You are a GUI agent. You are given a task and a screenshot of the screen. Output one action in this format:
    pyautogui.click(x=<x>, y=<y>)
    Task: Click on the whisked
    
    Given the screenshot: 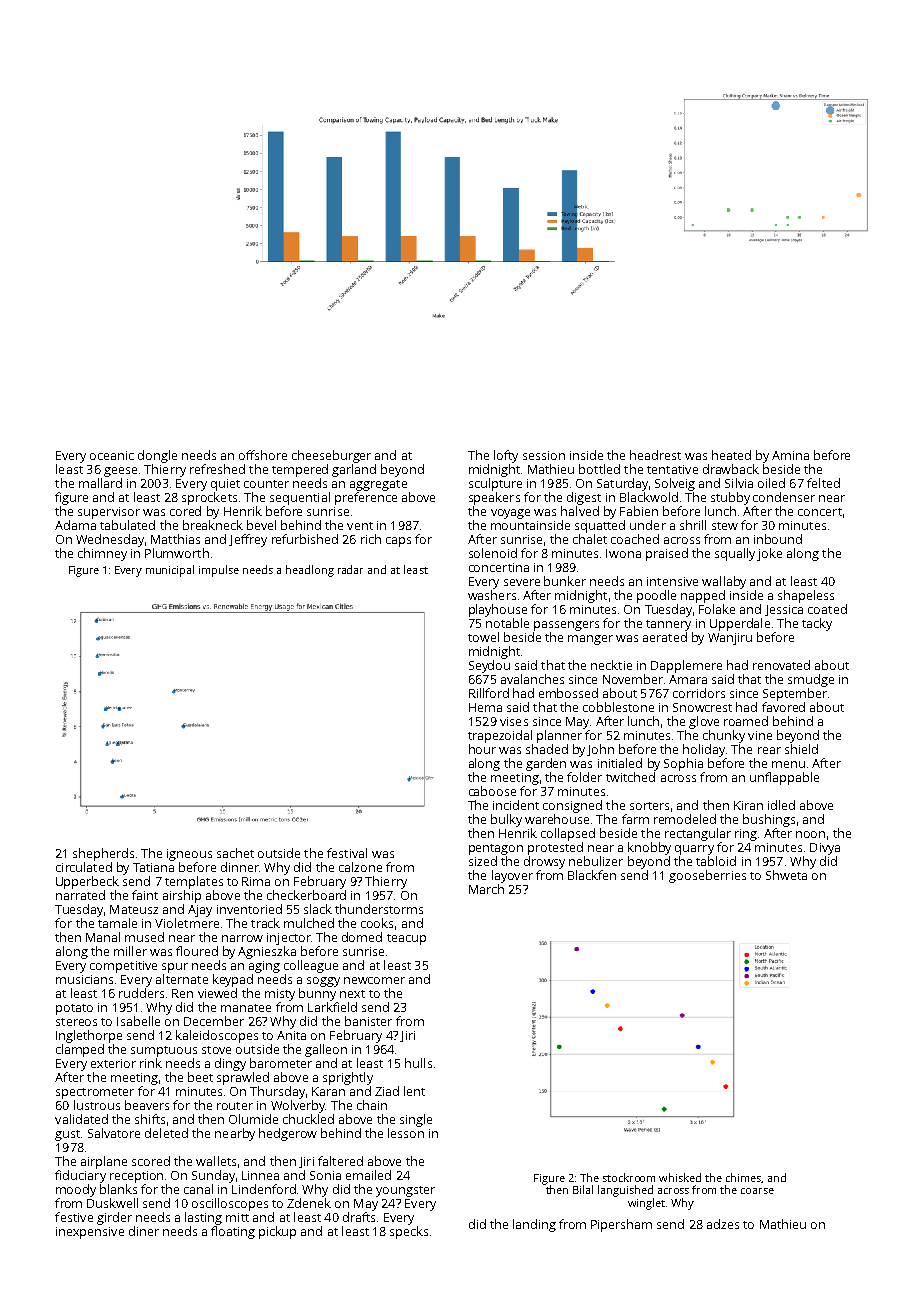 What is the action you would take?
    pyautogui.click(x=680, y=1177)
